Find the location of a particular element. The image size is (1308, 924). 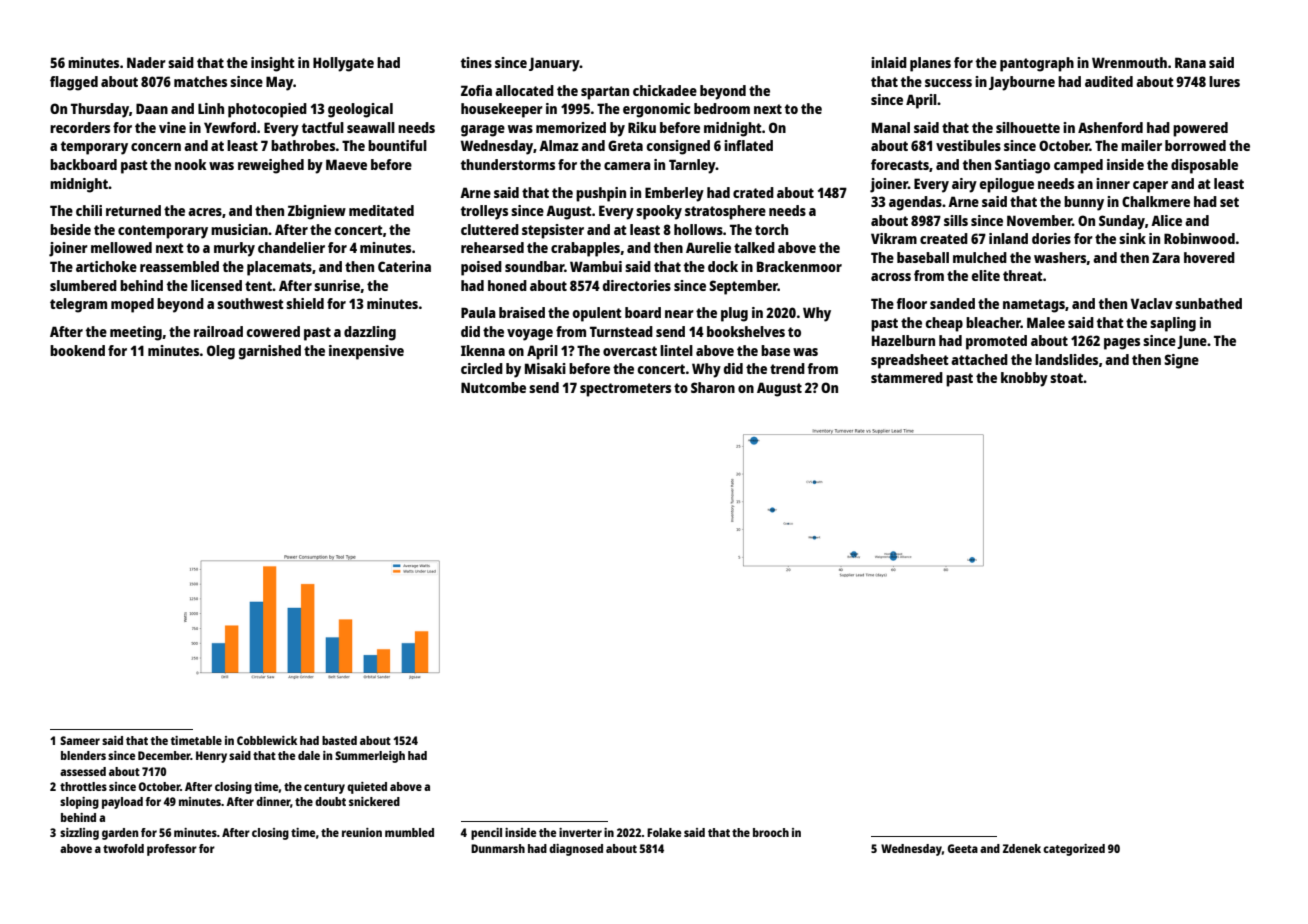

garnished is located at coordinates (270, 352).
